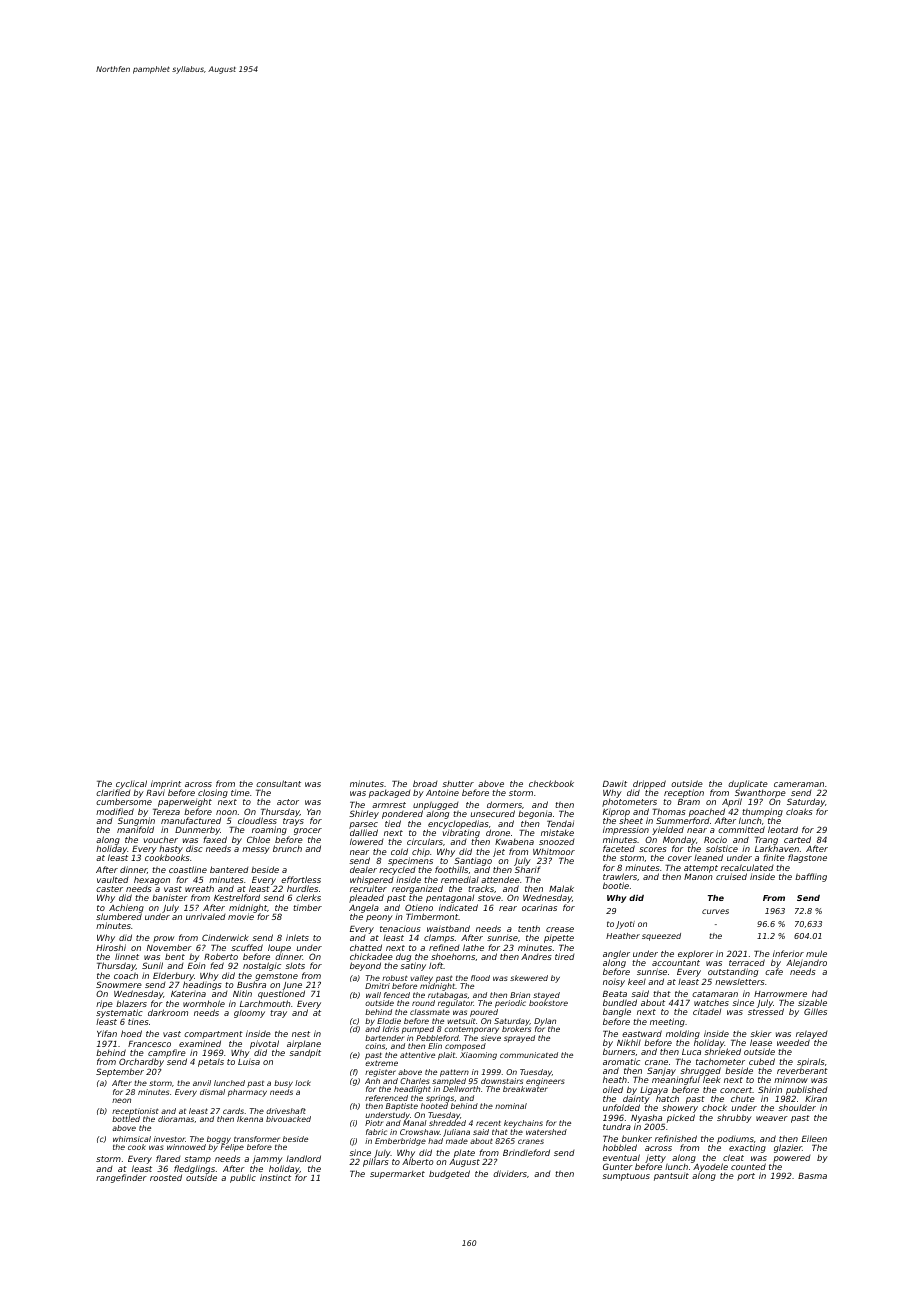 The width and height of the image is (924, 1308). Describe the element at coordinates (243, 1178) in the image. I see `public` at that location.
